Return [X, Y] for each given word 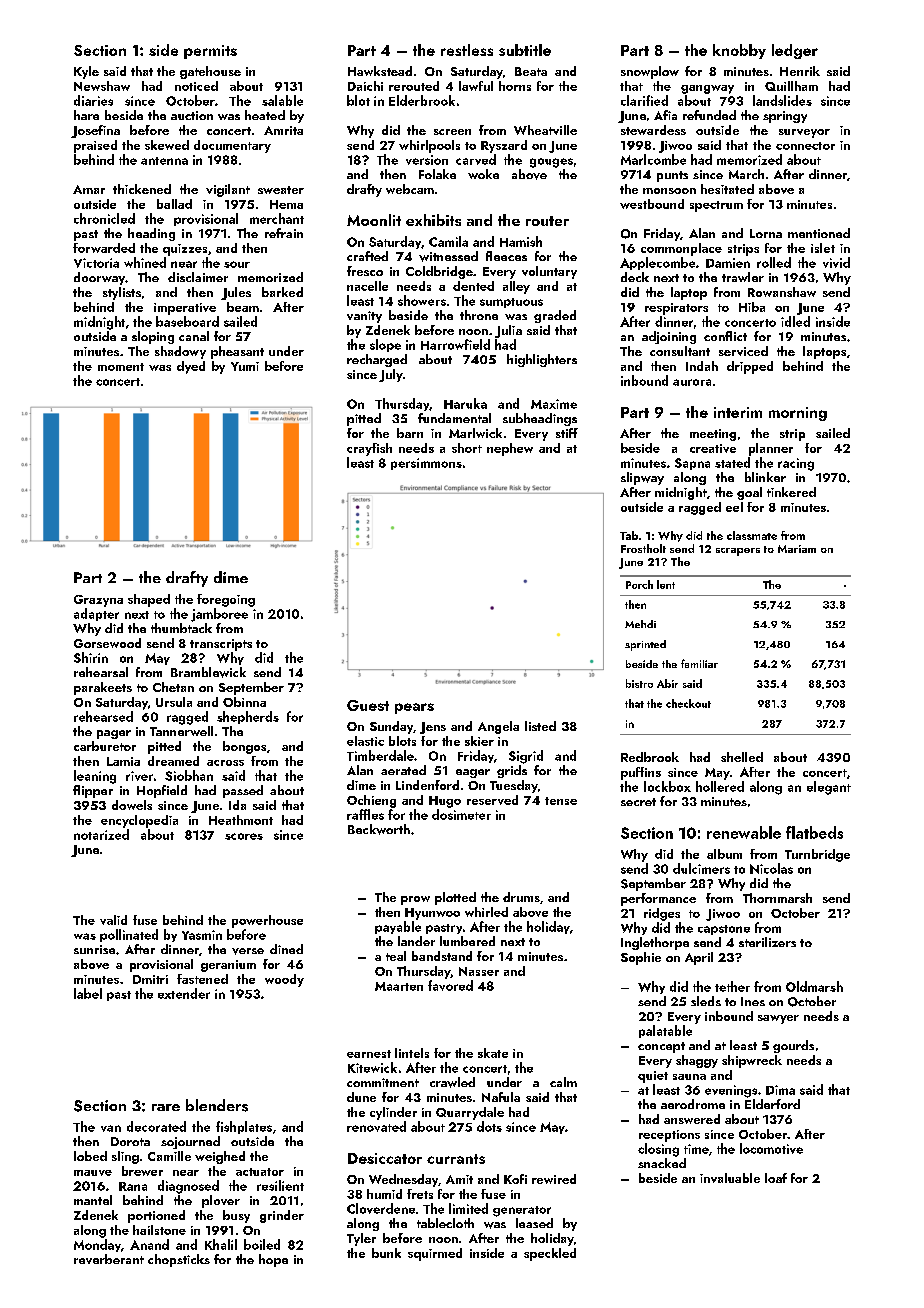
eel [734, 507]
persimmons [426, 464]
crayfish [369, 449]
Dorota [130, 1141]
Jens [433, 728]
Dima [780, 1090]
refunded [709, 115]
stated [732, 462]
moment [121, 367]
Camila [448, 241]
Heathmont [241, 820]
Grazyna [98, 601]
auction [192, 115]
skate [493, 1053]
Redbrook [650, 757]
